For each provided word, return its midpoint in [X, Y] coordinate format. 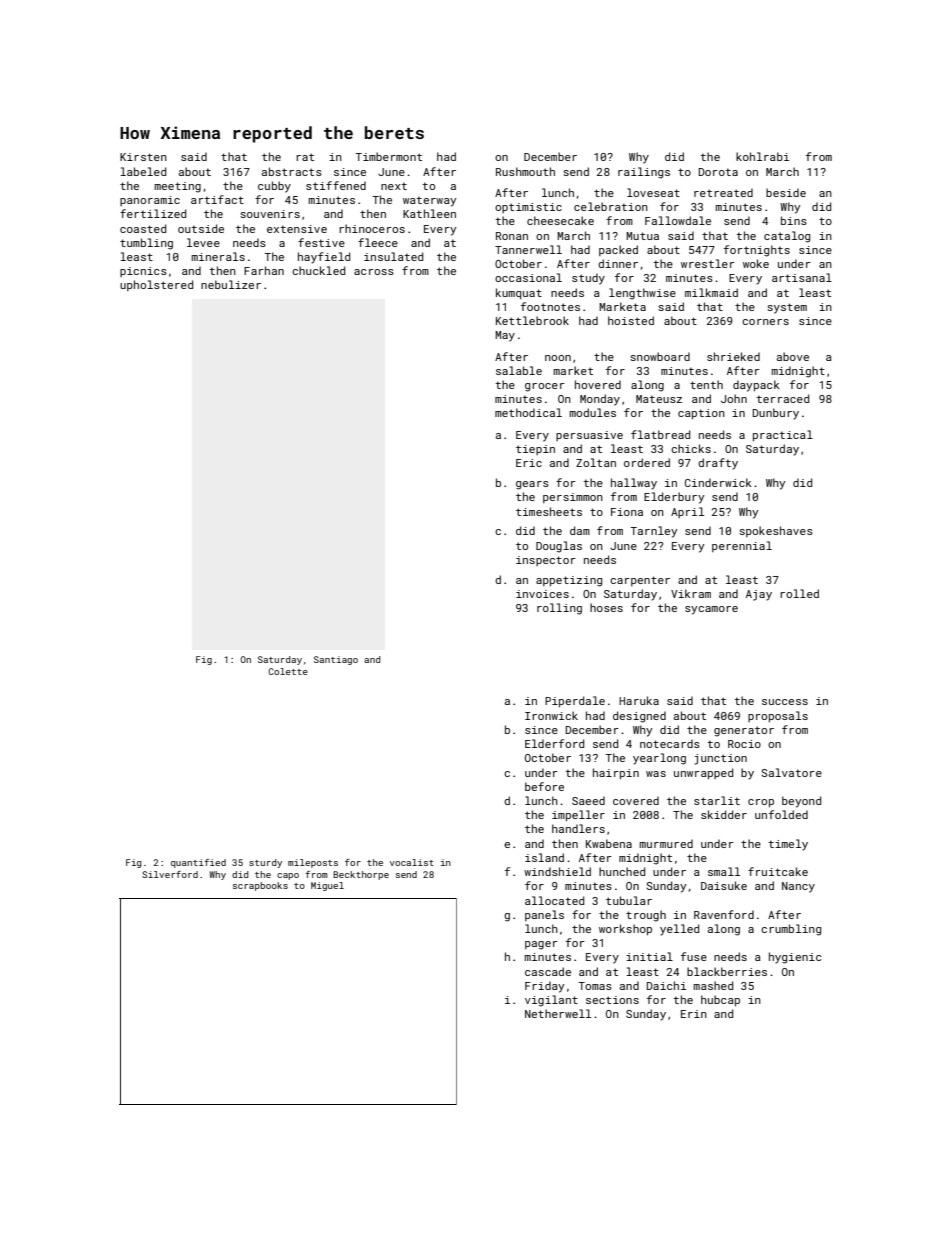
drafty [718, 464]
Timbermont [388, 156]
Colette [288, 671]
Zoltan [596, 462]
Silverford [170, 874]
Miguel [327, 886]
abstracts [292, 171]
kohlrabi [762, 156]
